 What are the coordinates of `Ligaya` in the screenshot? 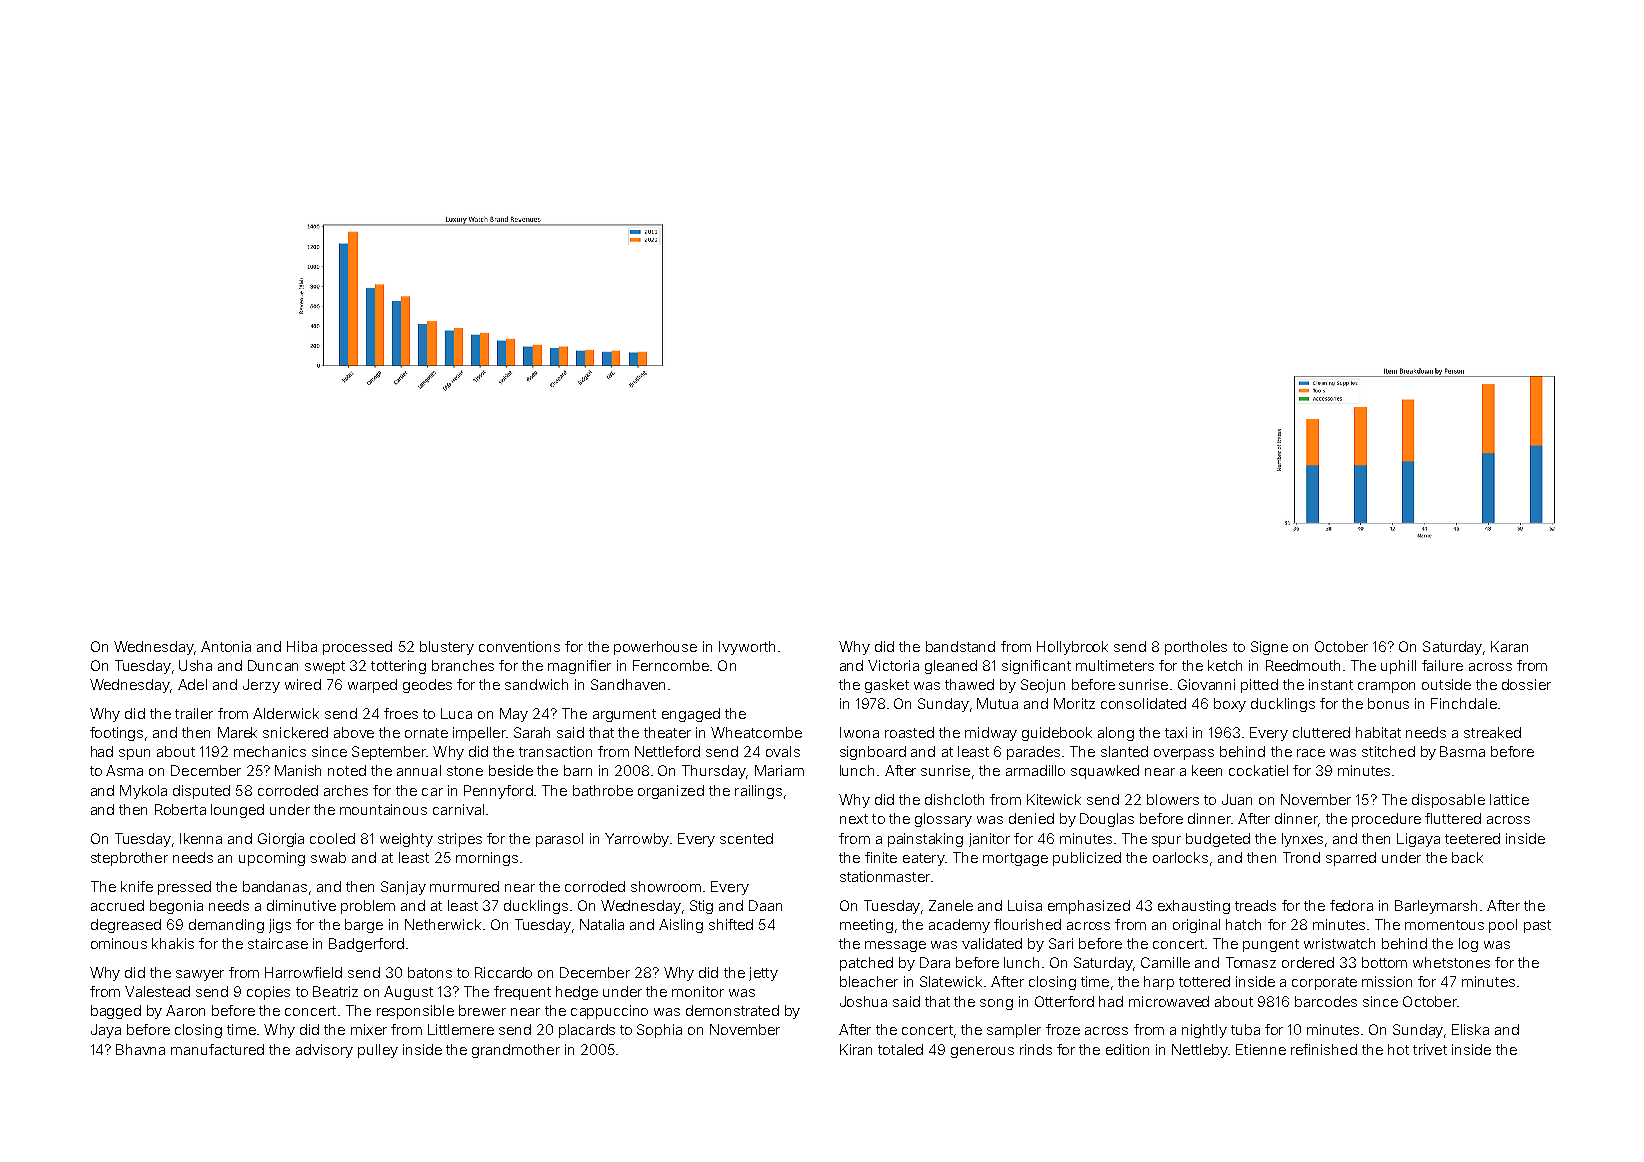 It's located at (1418, 840).
